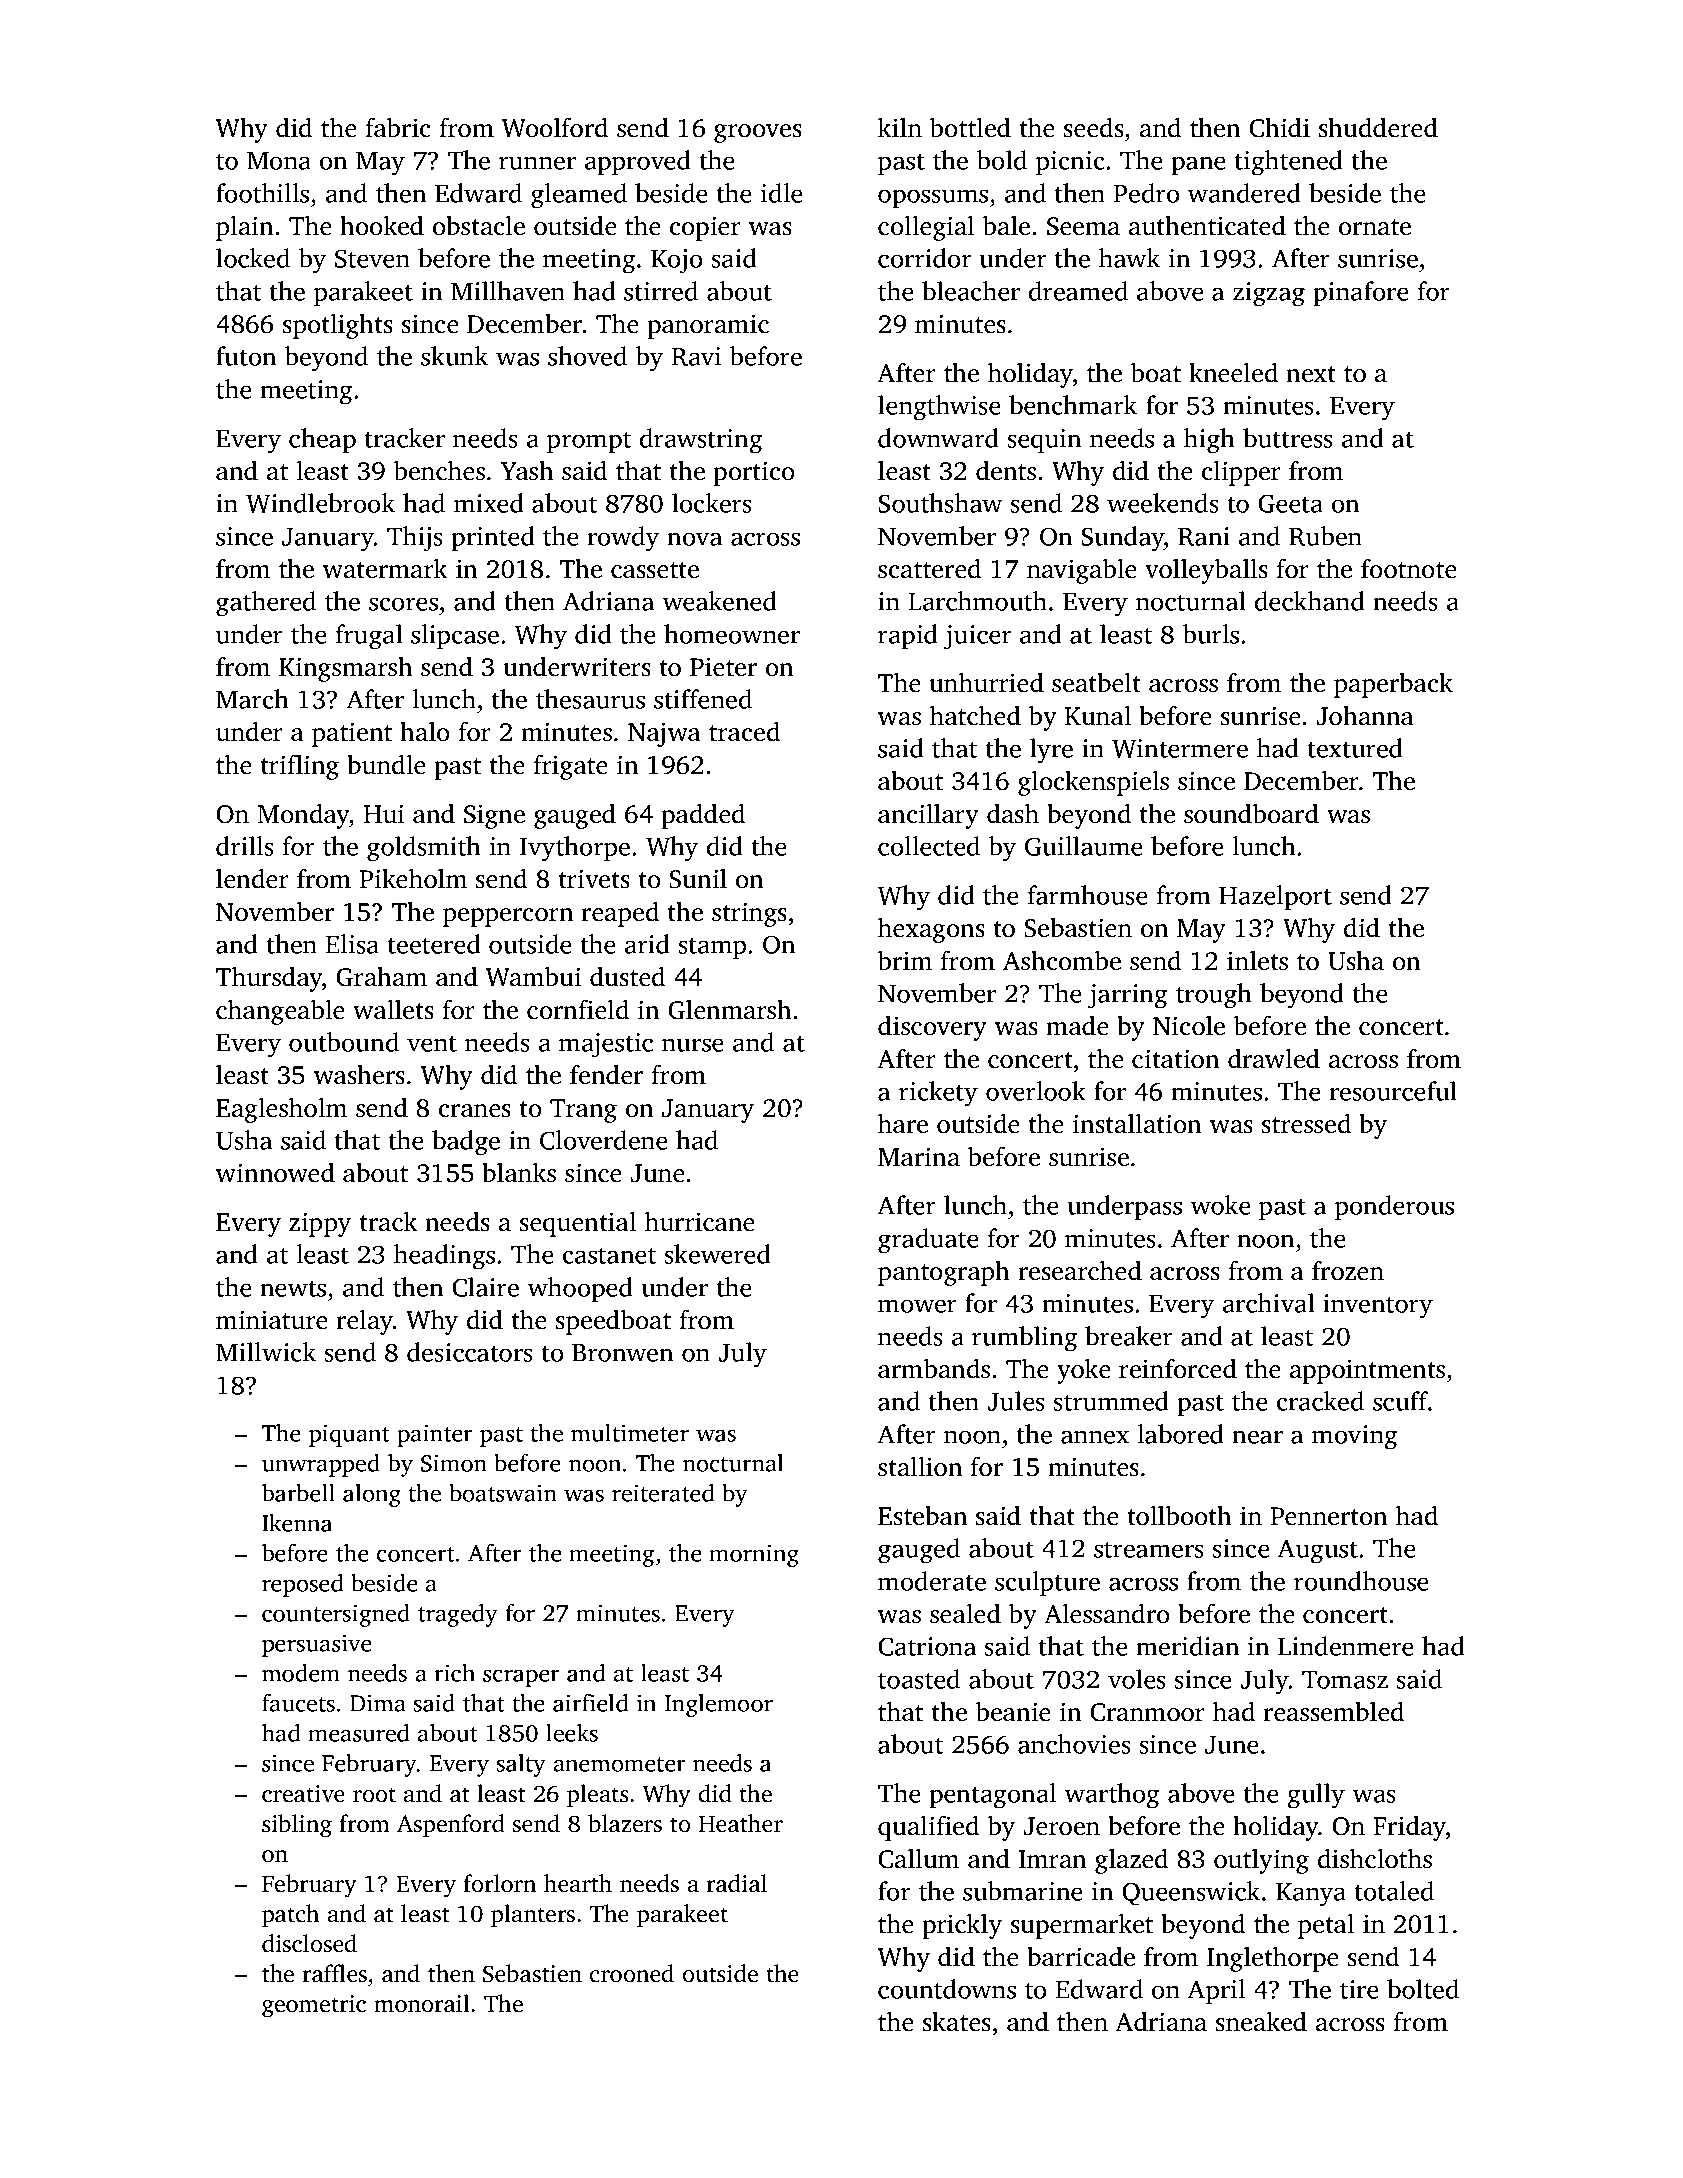 Image resolution: width=1683 pixels, height=2178 pixels. Describe the element at coordinates (297, 1523) in the page. I see `Ikenna` at that location.
